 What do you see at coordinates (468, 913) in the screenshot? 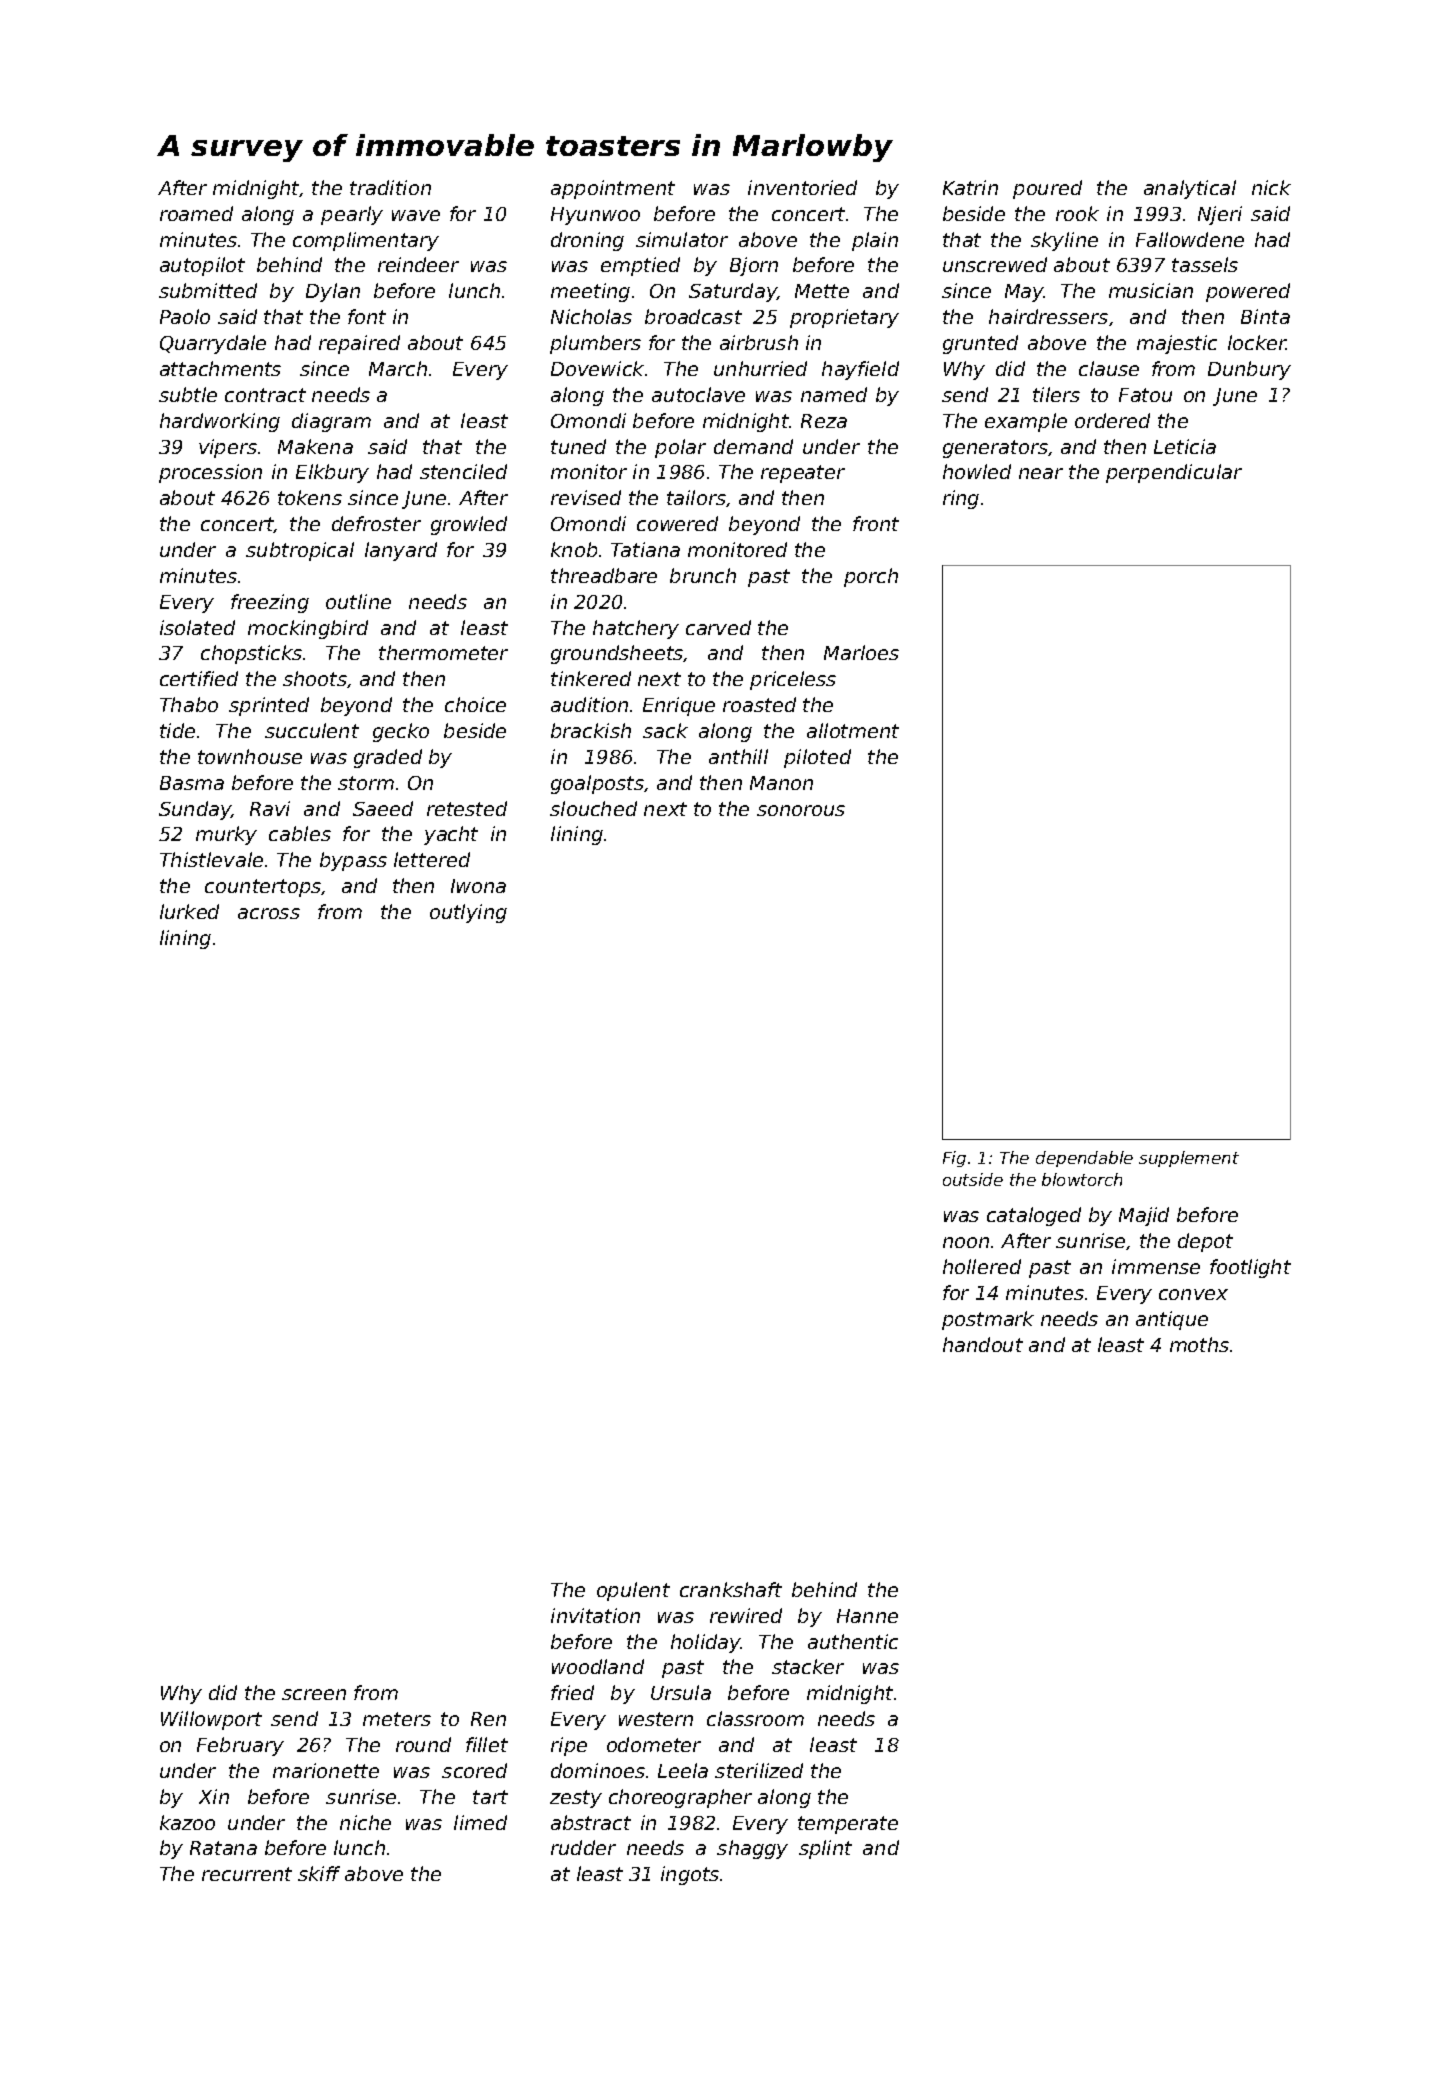
I see `outlying` at bounding box center [468, 913].
